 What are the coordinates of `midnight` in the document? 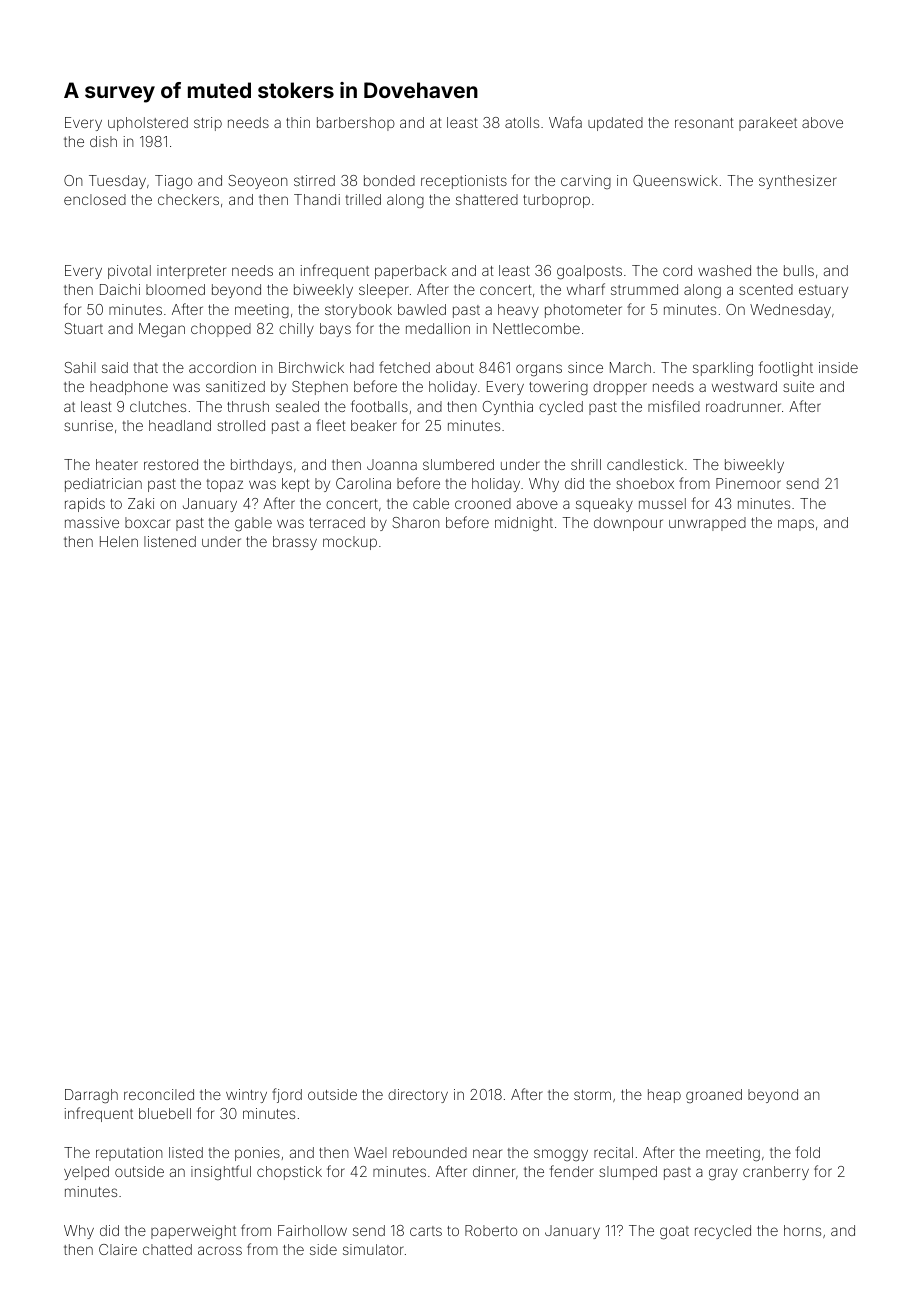 It's located at (524, 524).
